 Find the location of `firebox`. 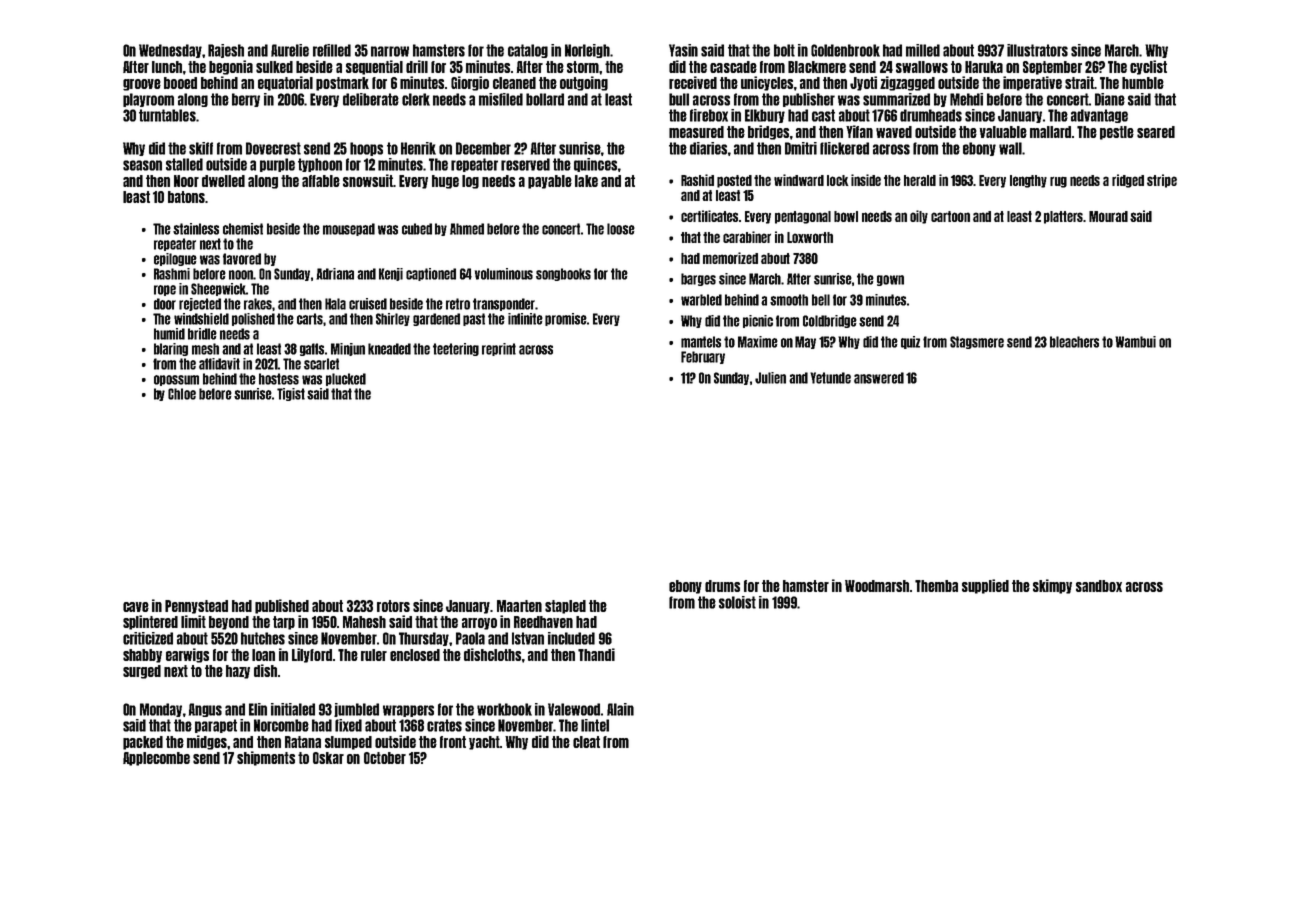

firebox is located at coordinates (709, 115).
